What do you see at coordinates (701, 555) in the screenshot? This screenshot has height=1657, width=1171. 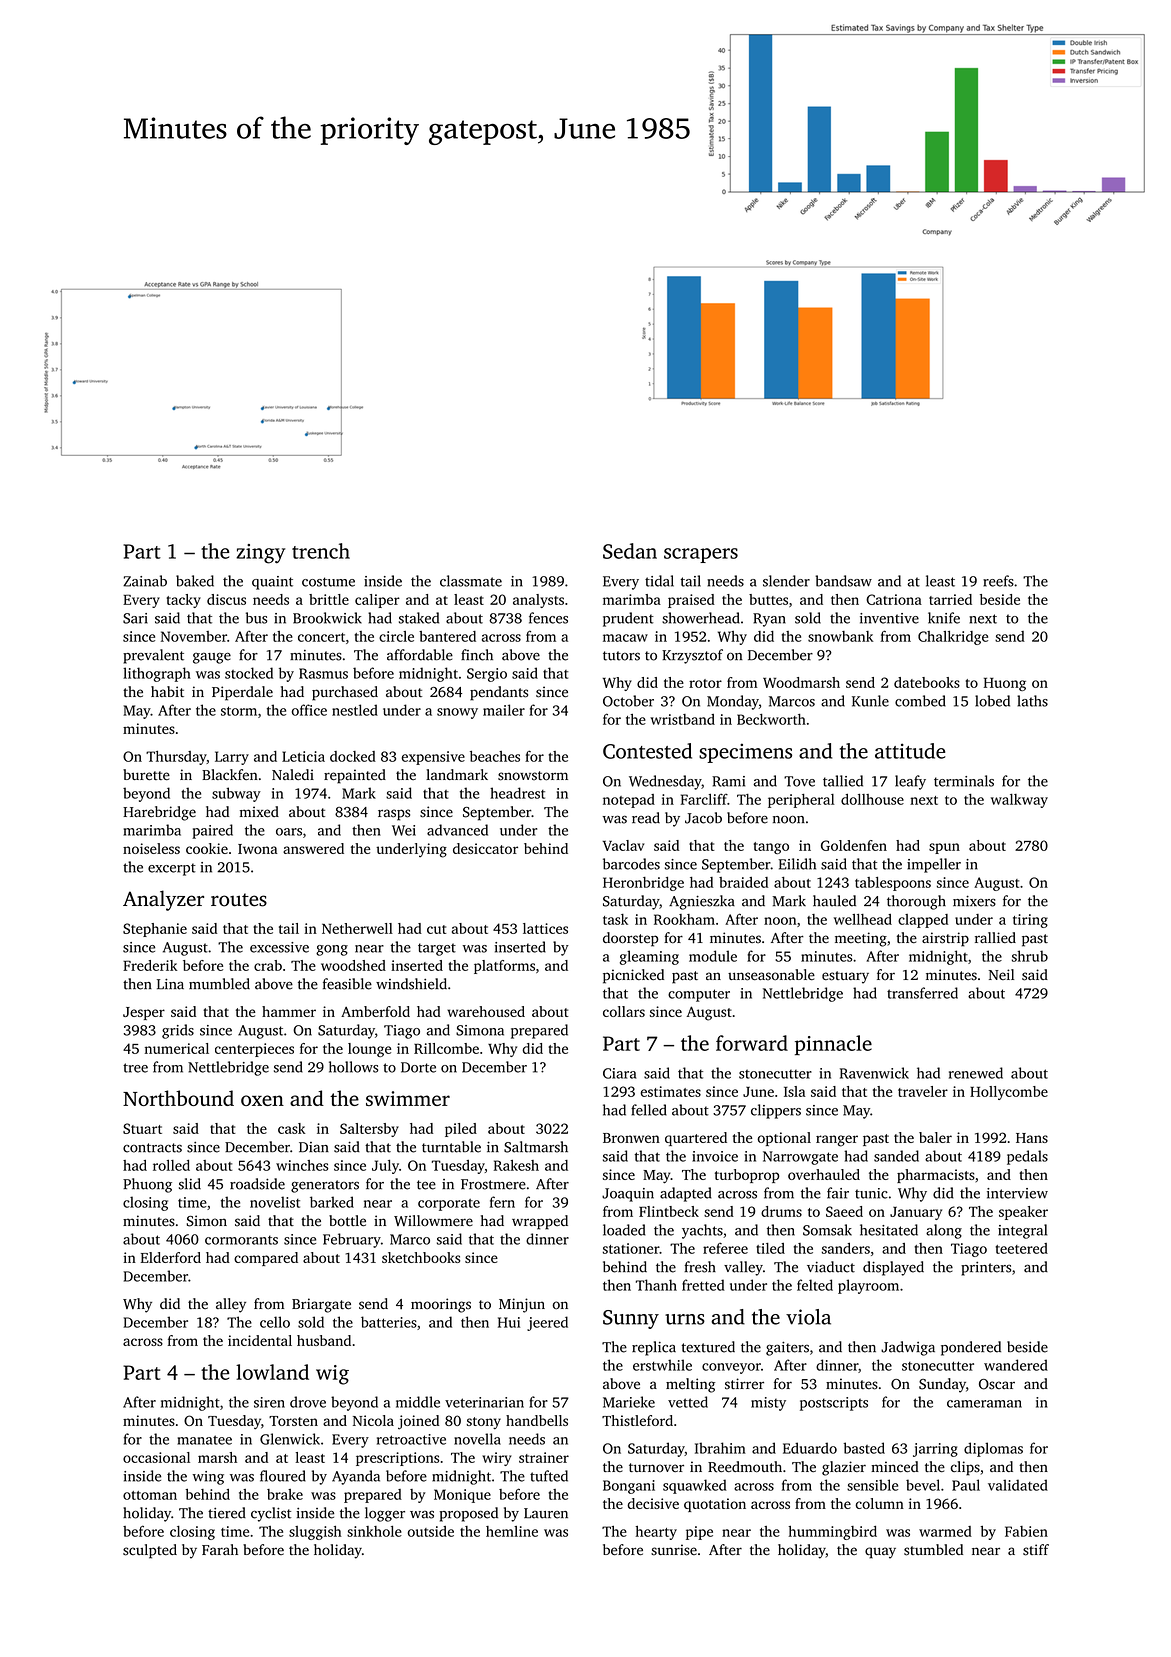 I see `scrapers` at bounding box center [701, 555].
